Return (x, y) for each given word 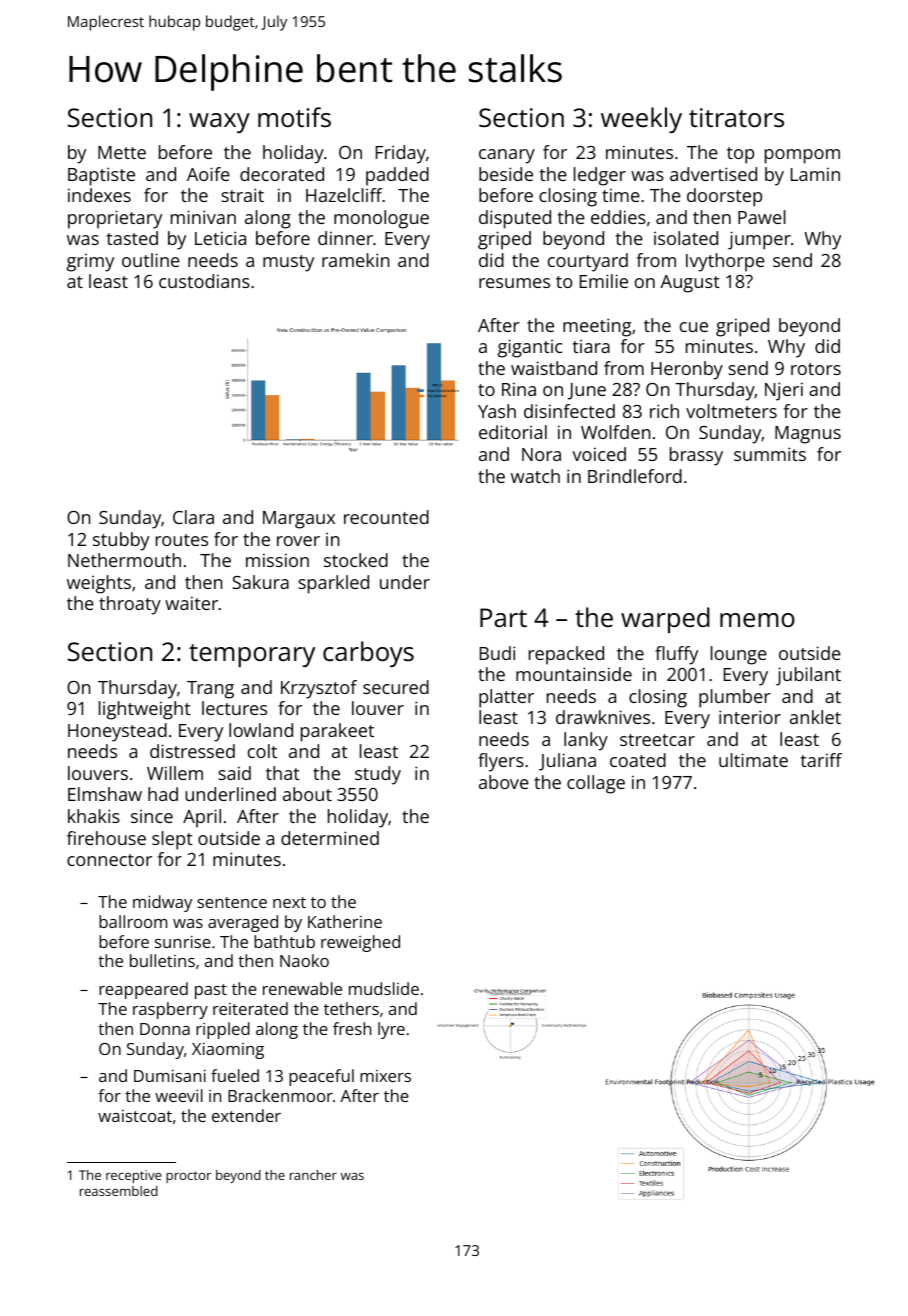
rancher (313, 1175)
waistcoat (135, 1116)
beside (506, 174)
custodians (204, 281)
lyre (391, 1030)
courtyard (588, 262)
